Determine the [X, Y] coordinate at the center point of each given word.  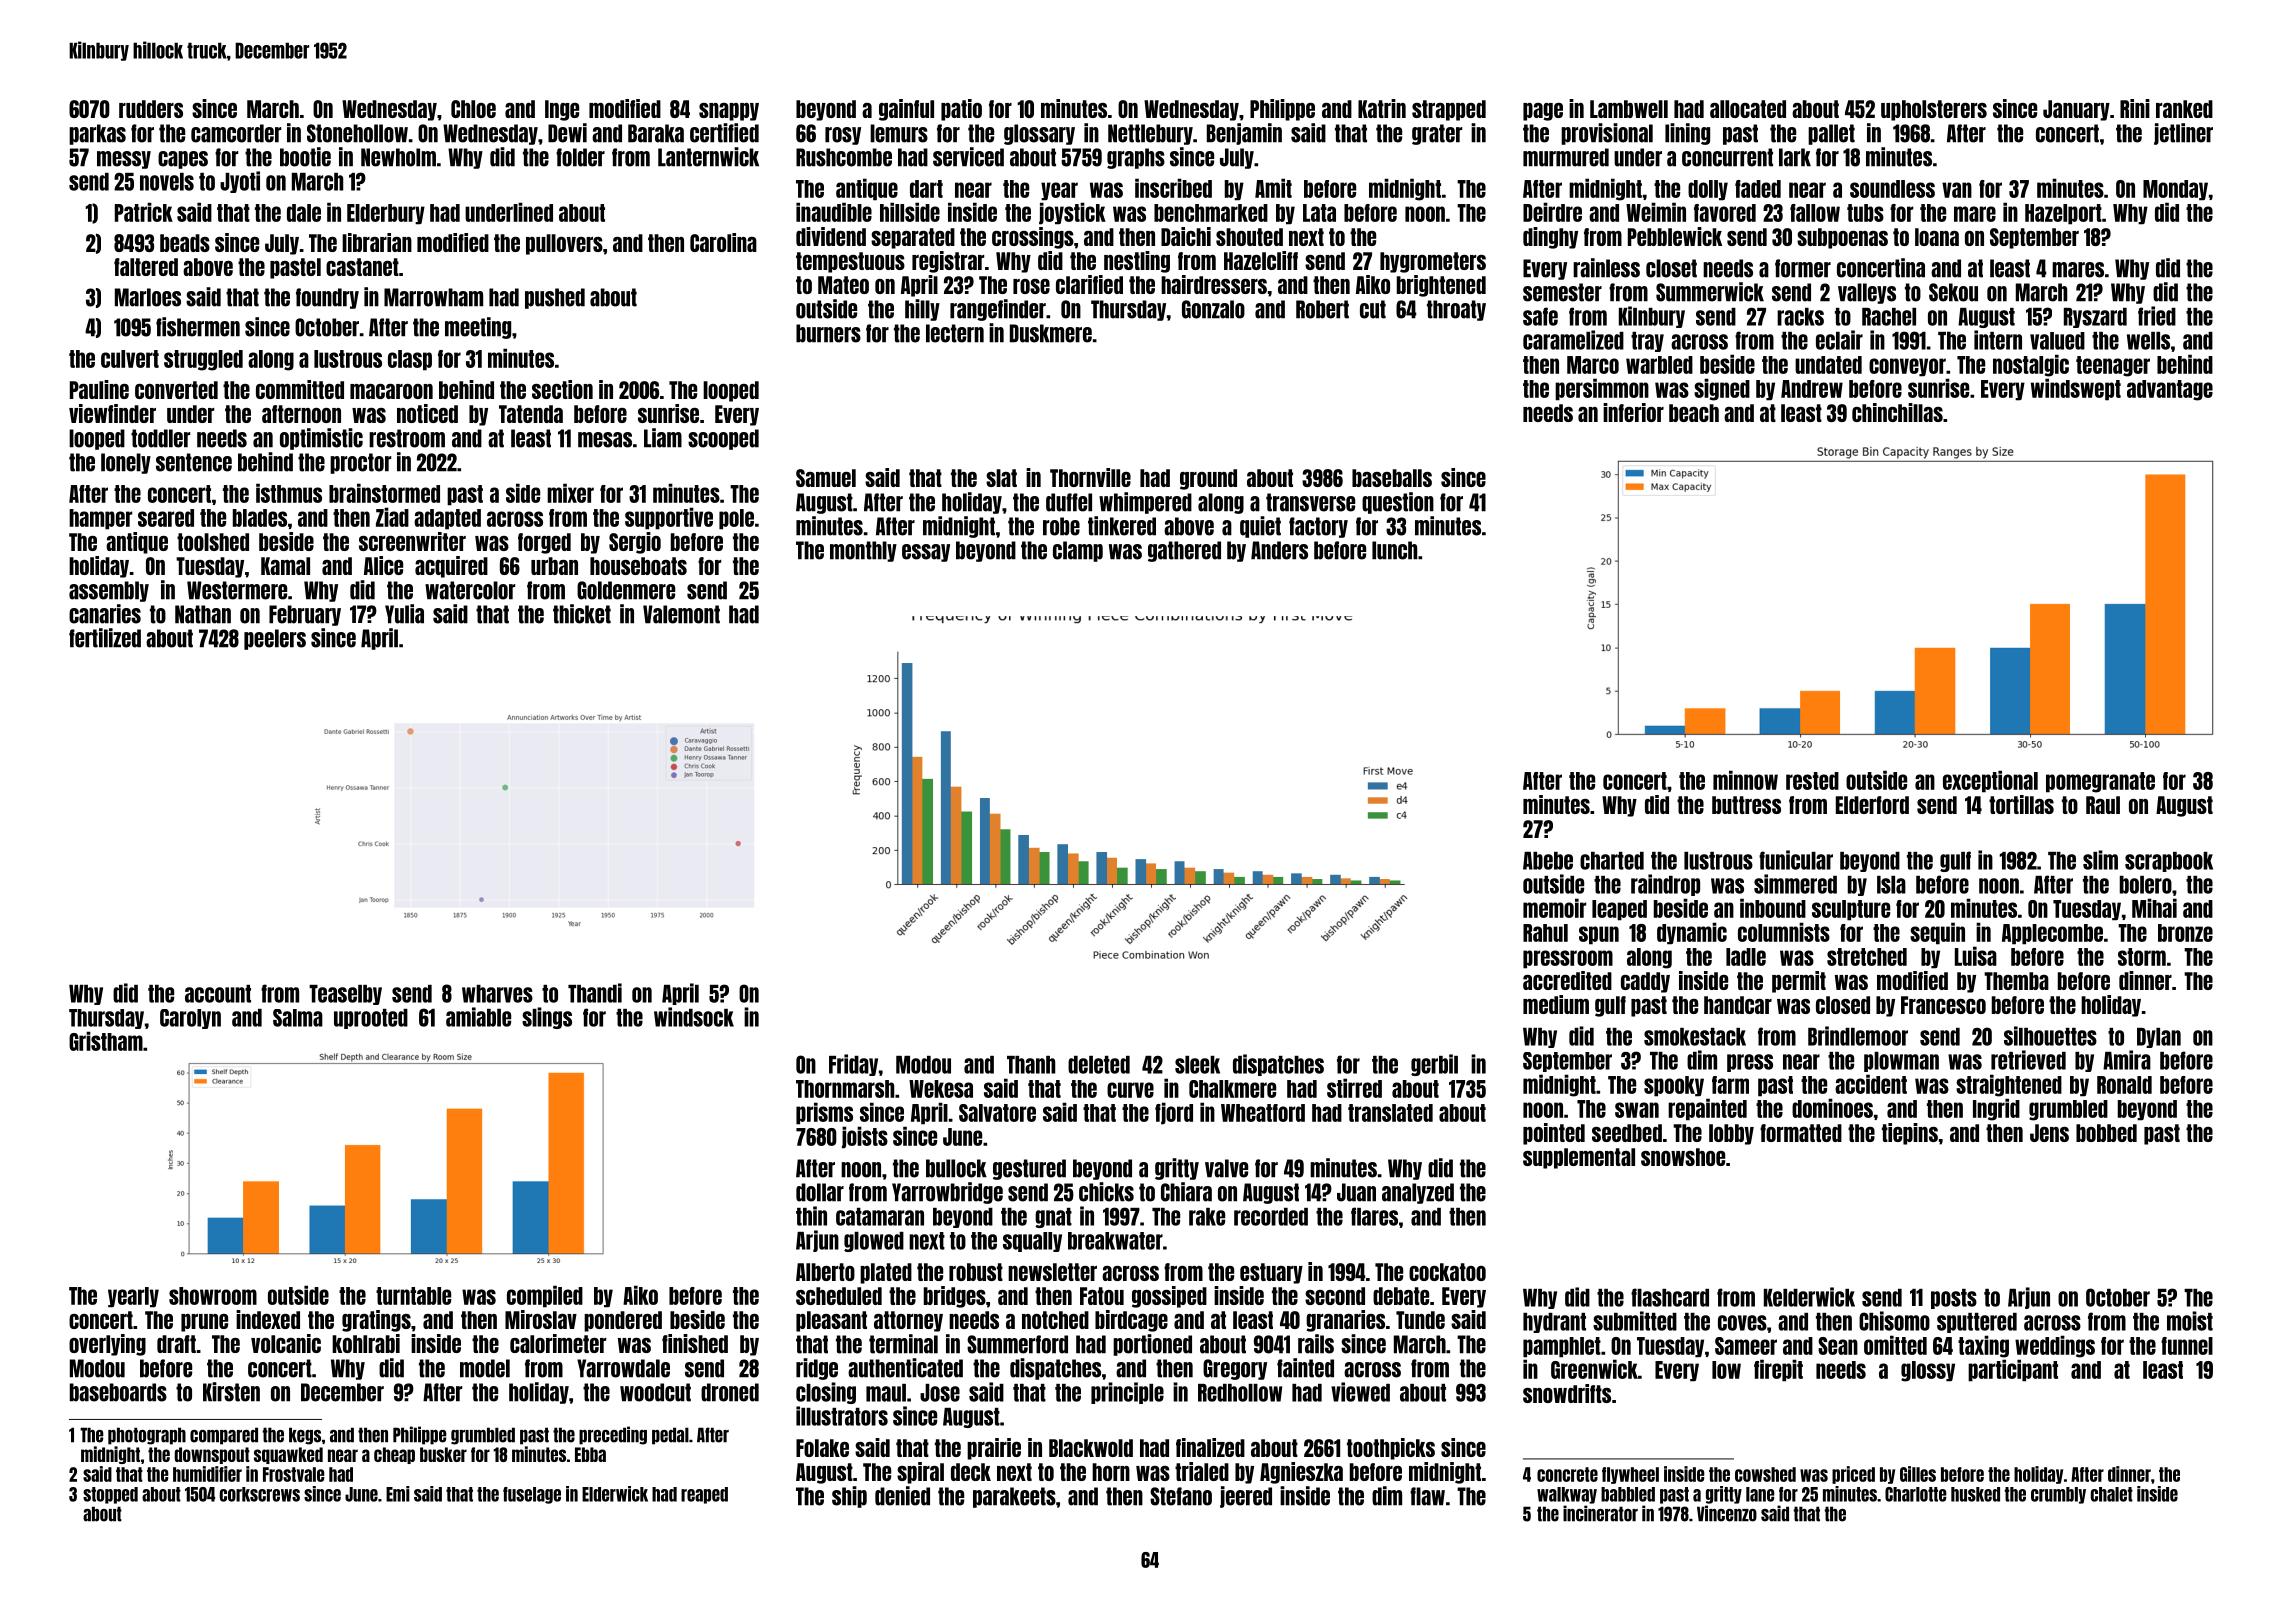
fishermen [198, 327]
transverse [1310, 502]
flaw [1427, 1496]
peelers [275, 639]
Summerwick [1710, 292]
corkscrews [259, 1494]
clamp [1078, 551]
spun [1599, 935]
